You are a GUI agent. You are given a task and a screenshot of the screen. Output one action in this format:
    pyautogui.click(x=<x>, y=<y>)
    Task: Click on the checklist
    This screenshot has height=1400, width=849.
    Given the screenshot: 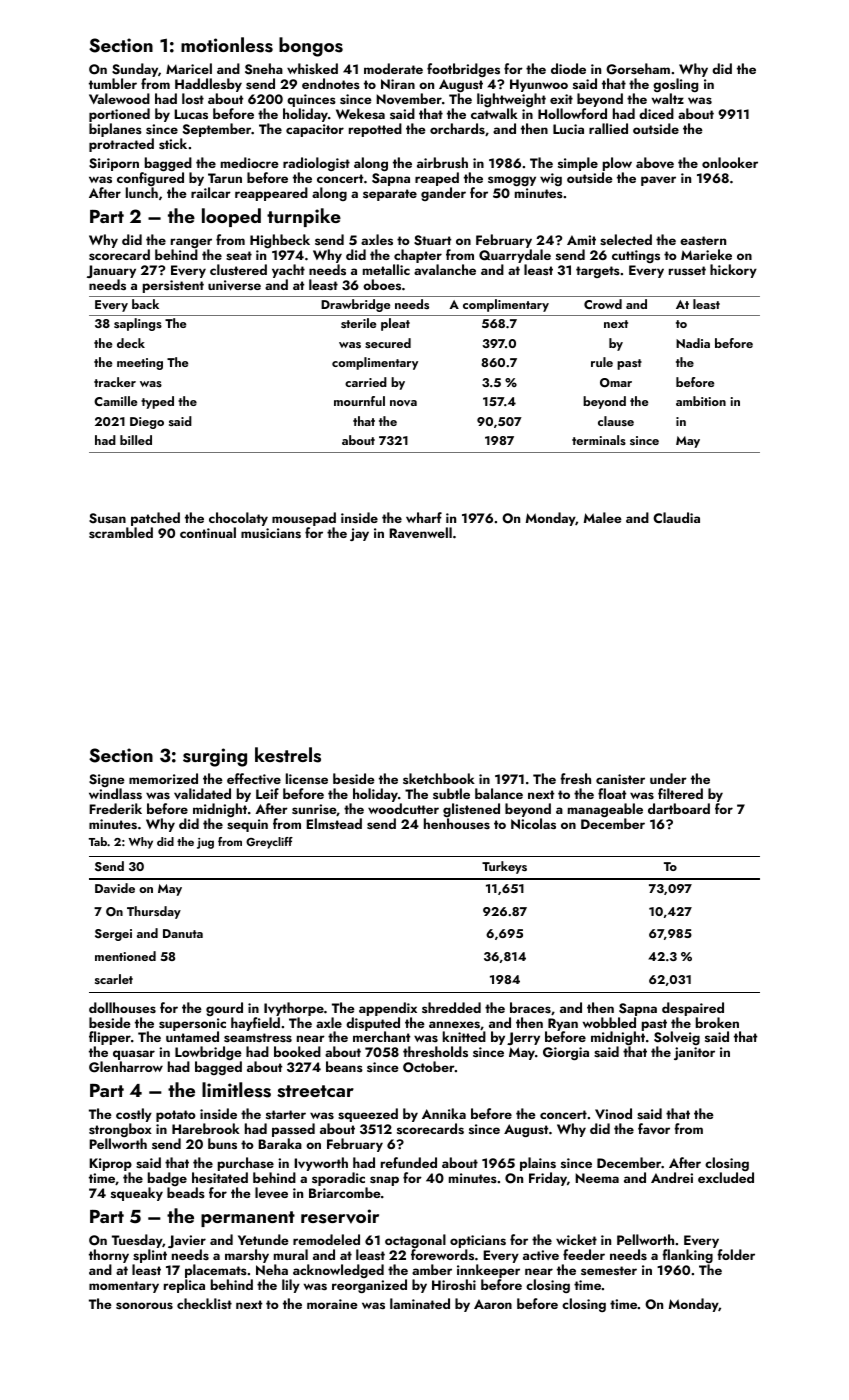 What is the action you would take?
    pyautogui.click(x=204, y=1303)
